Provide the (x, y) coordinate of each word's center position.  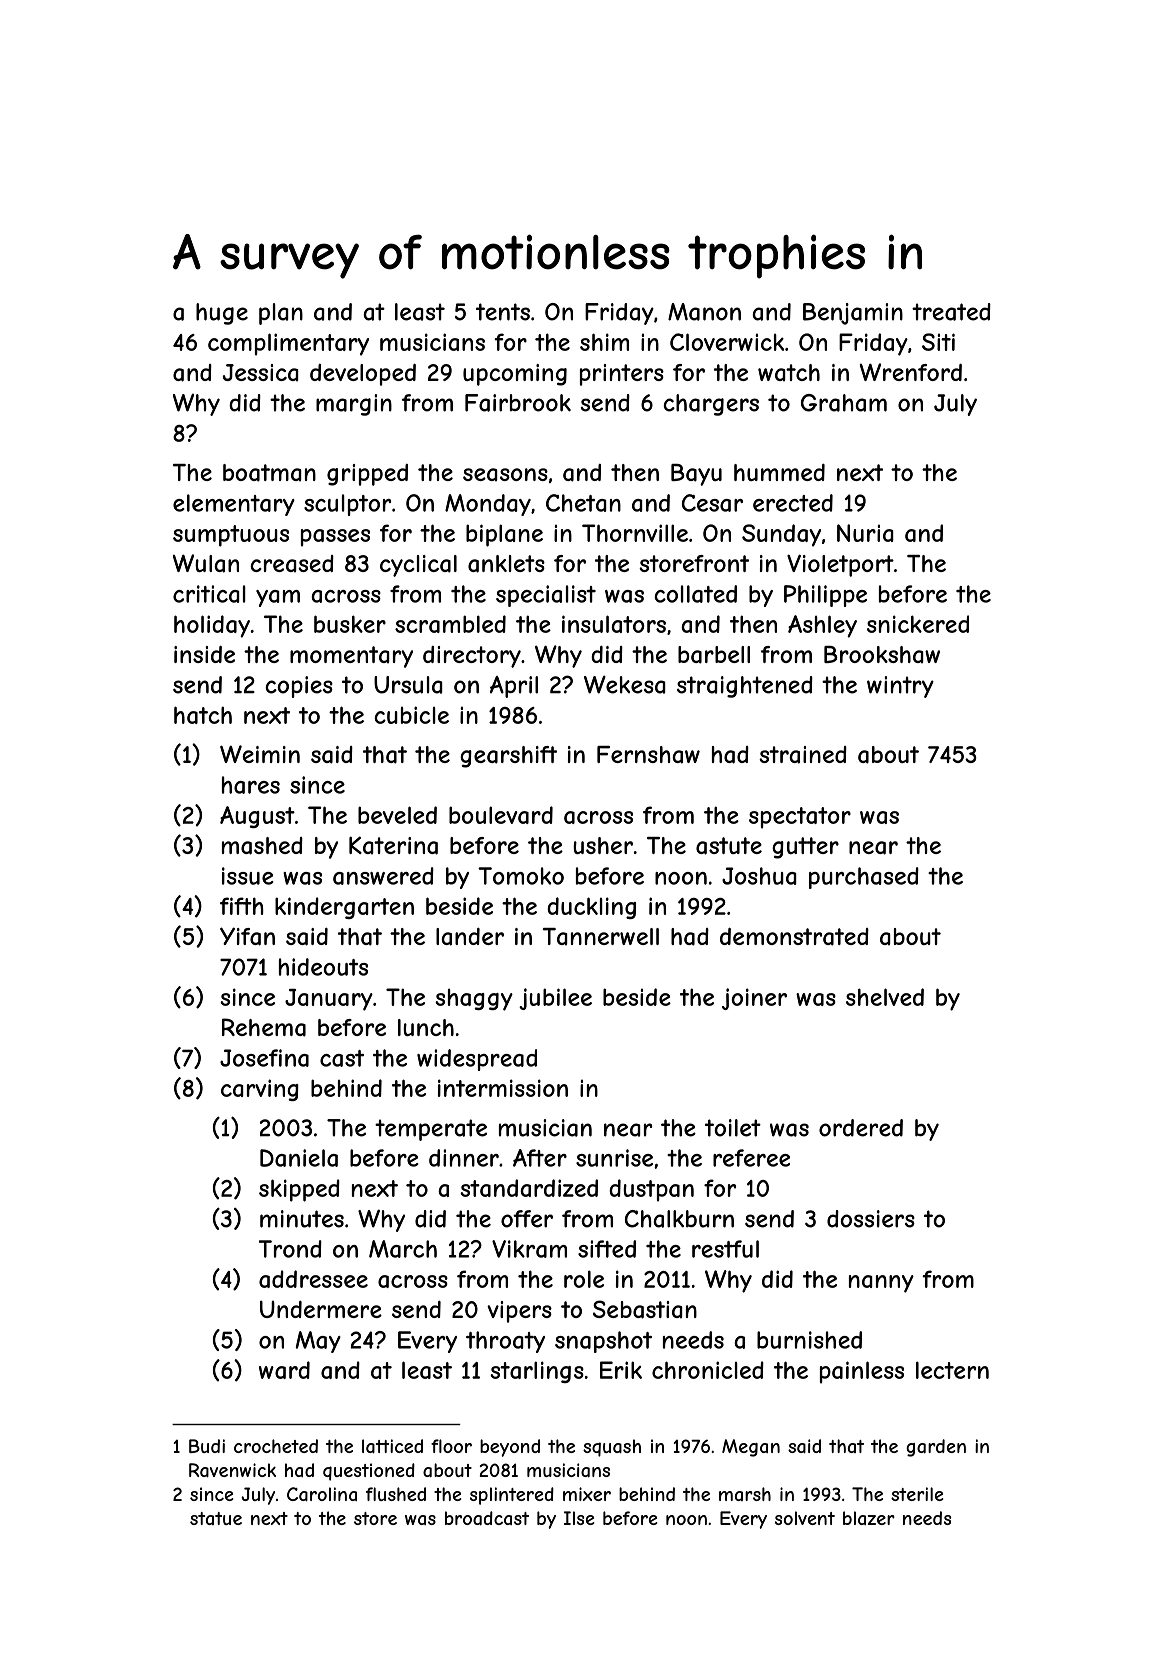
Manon (704, 312)
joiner (754, 999)
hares (251, 785)
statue (216, 1518)
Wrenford (911, 372)
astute (729, 846)
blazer (869, 1518)
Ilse (579, 1518)
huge (222, 314)
